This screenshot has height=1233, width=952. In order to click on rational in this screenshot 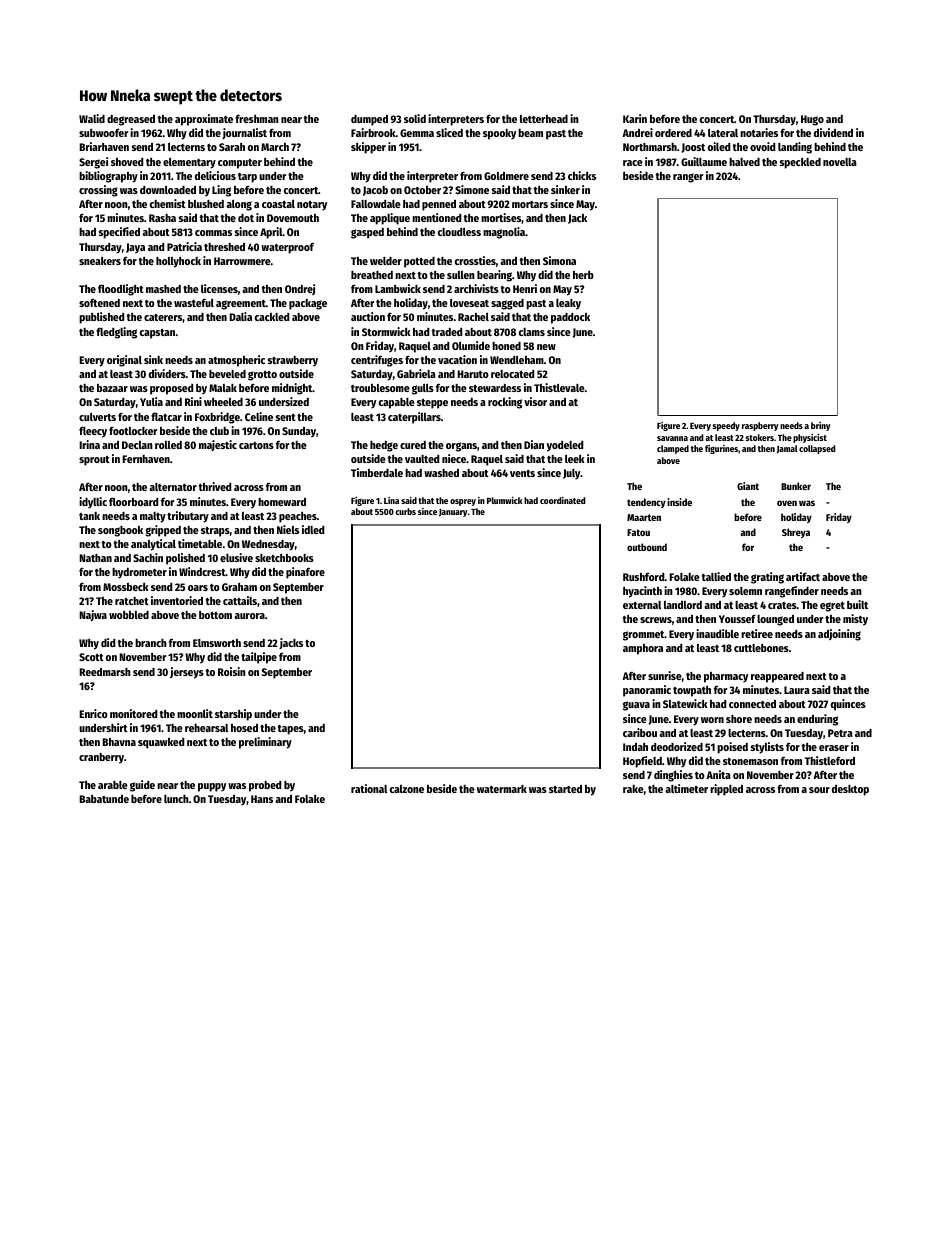, I will do `click(369, 788)`.
